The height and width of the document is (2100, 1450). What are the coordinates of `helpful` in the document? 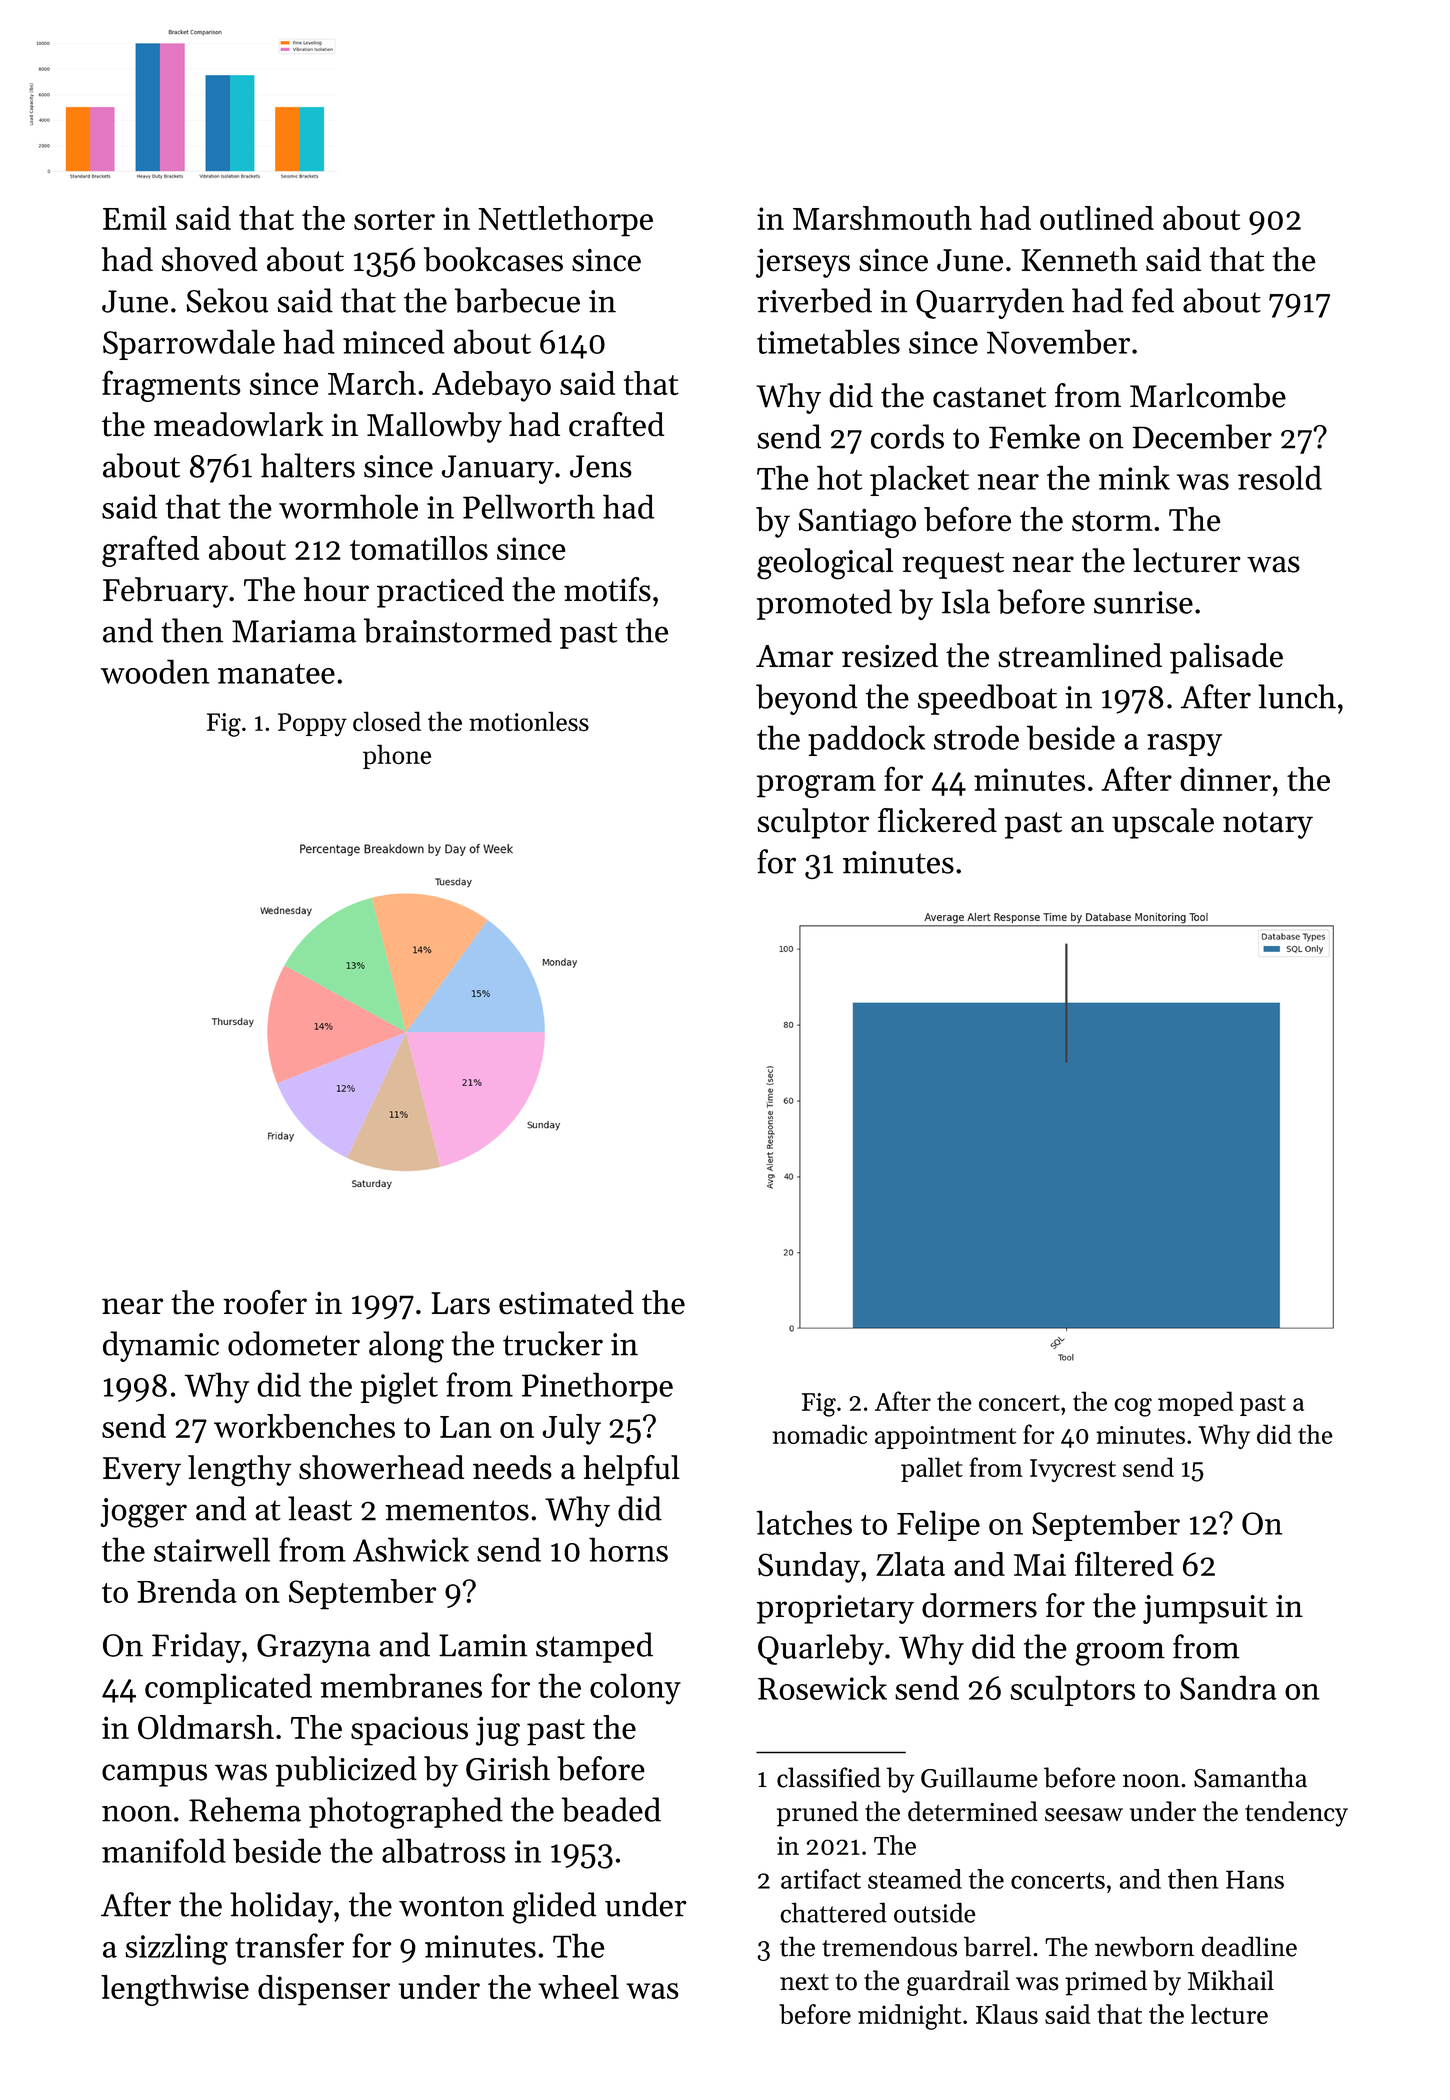 It's located at (631, 1470).
